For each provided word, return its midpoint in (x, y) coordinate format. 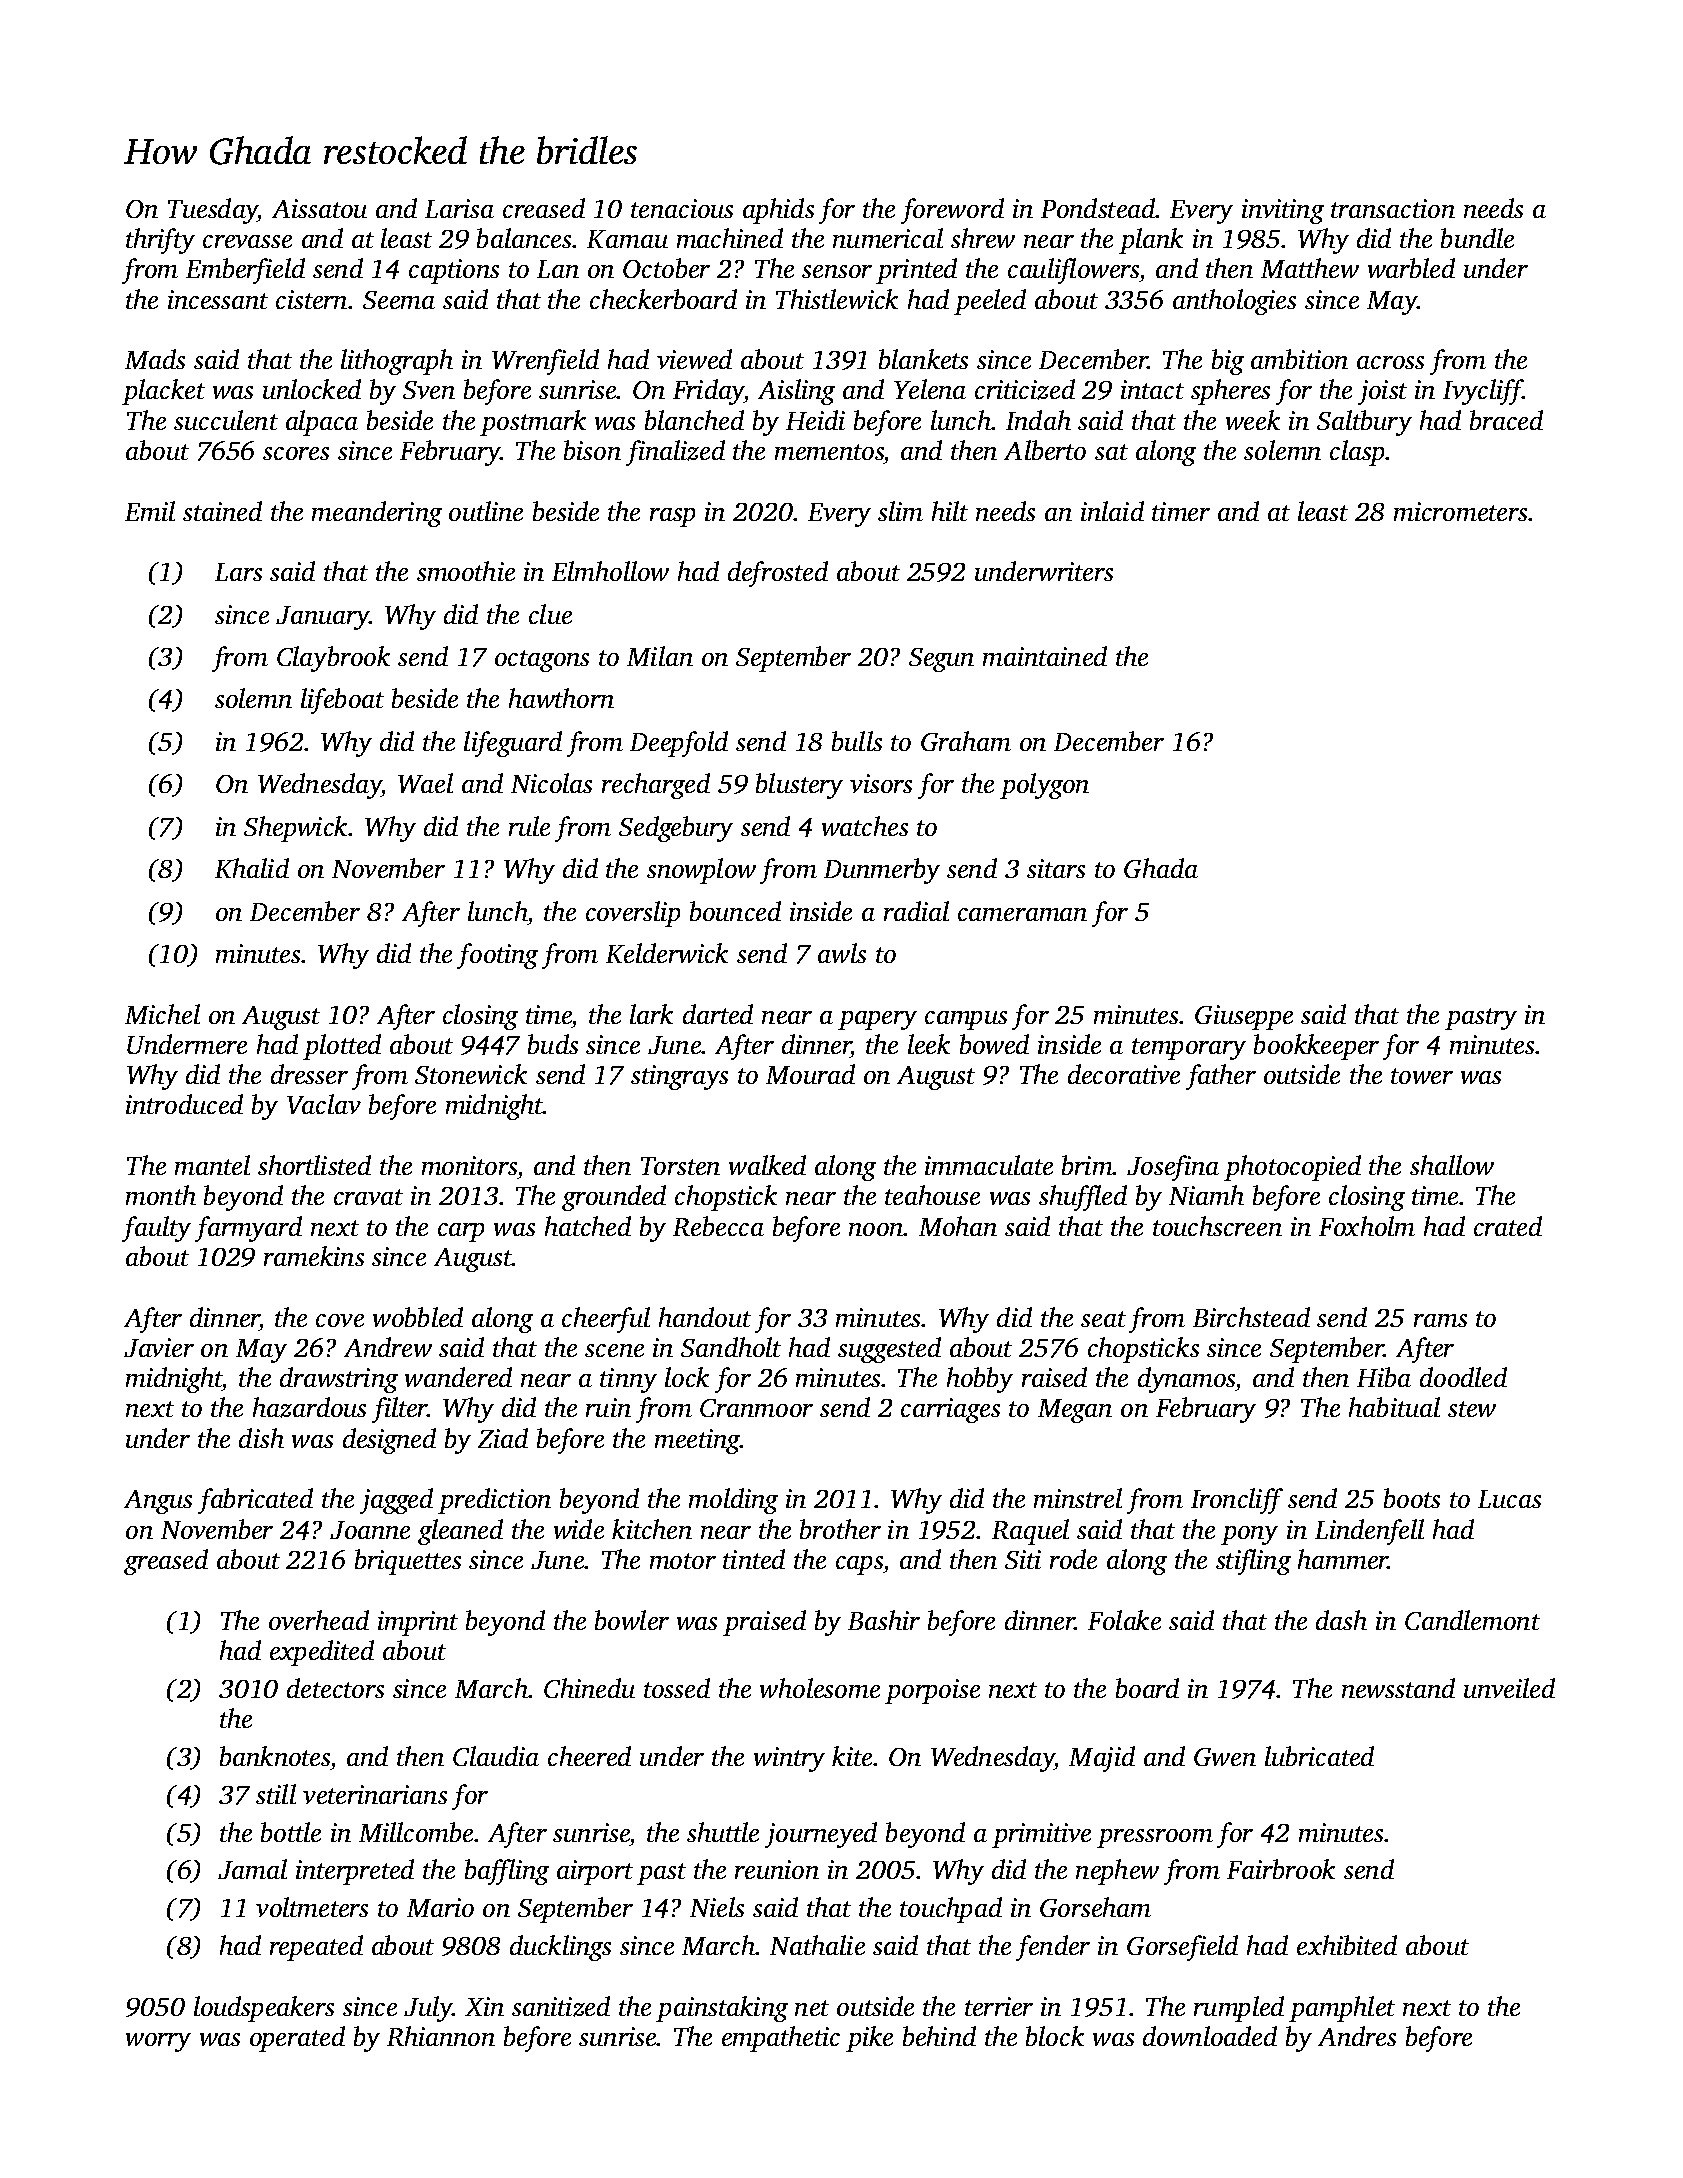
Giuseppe (1244, 1017)
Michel (162, 1014)
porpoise (932, 1691)
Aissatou (319, 208)
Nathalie (817, 1945)
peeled (990, 302)
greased (166, 1562)
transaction (1393, 208)
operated (297, 2039)
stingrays (679, 1077)
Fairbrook (1281, 1869)
